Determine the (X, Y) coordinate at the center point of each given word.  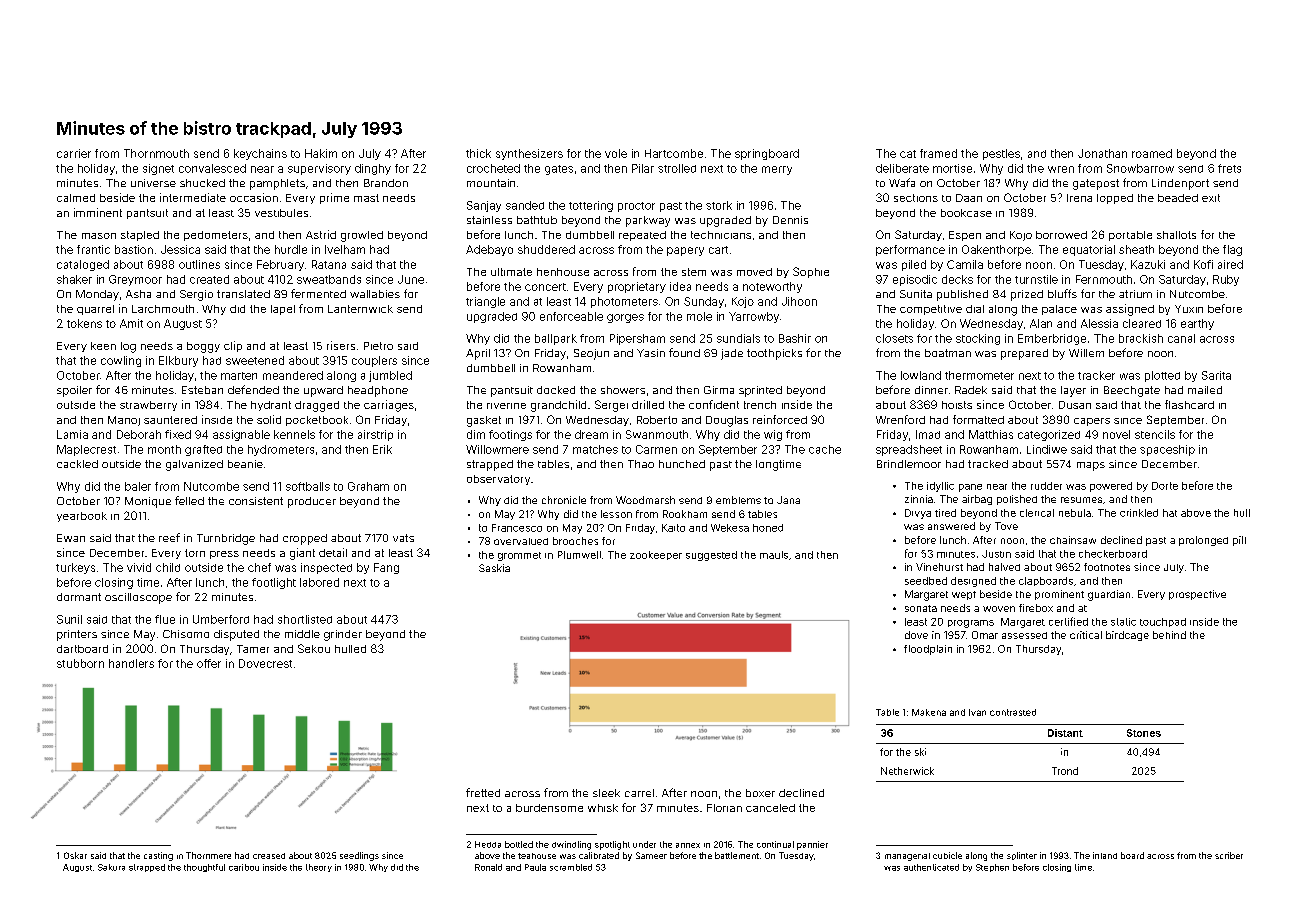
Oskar (75, 855)
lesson (616, 514)
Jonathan (1102, 153)
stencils (1155, 434)
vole (616, 153)
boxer (760, 793)
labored (319, 582)
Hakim (321, 153)
